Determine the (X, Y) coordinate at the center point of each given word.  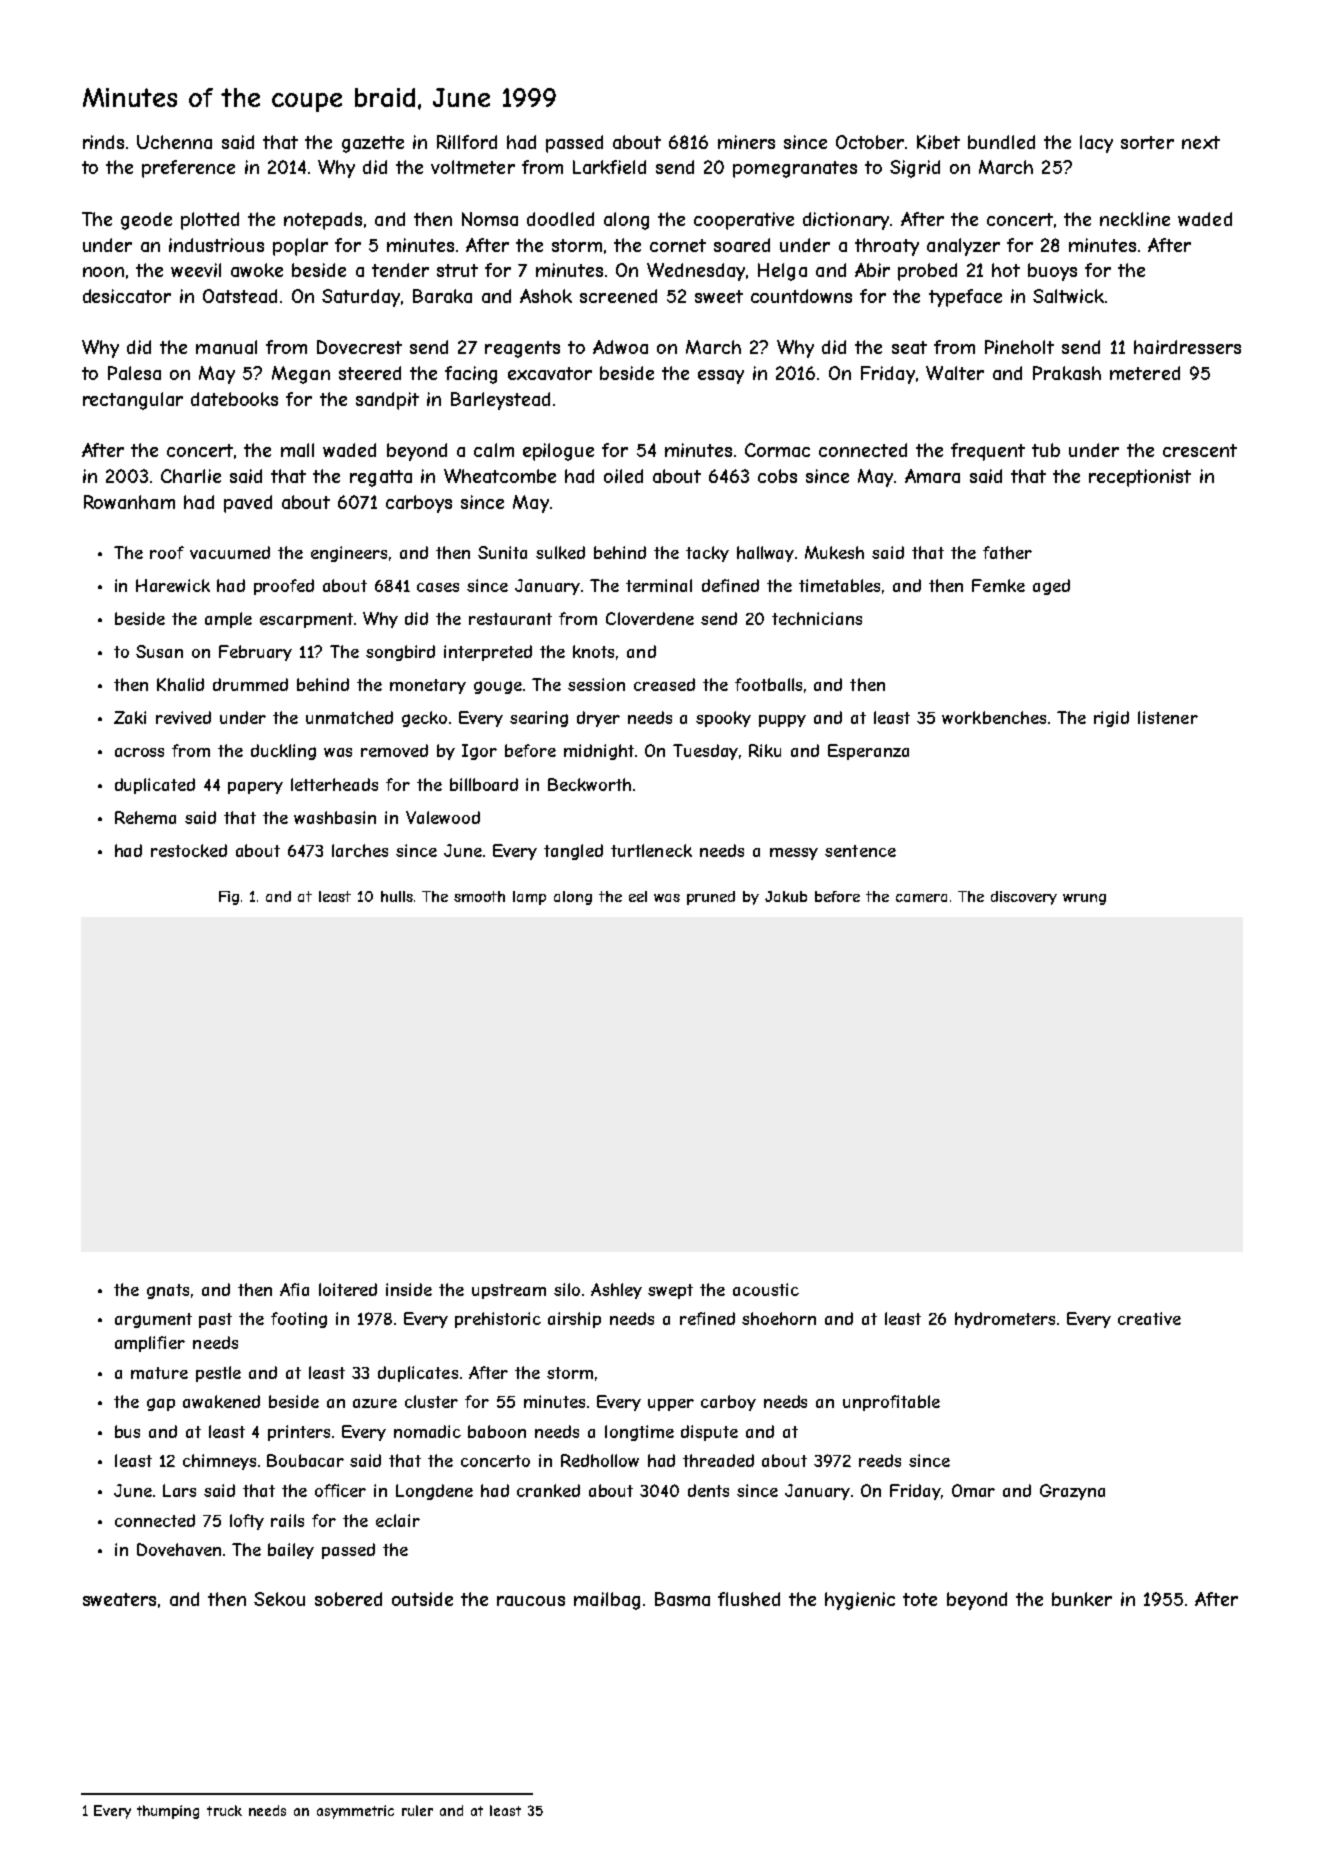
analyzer (963, 247)
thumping (168, 1812)
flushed (749, 1599)
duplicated (155, 786)
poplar (300, 247)
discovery (1024, 898)
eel (638, 896)
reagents (522, 349)
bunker (1082, 1599)
